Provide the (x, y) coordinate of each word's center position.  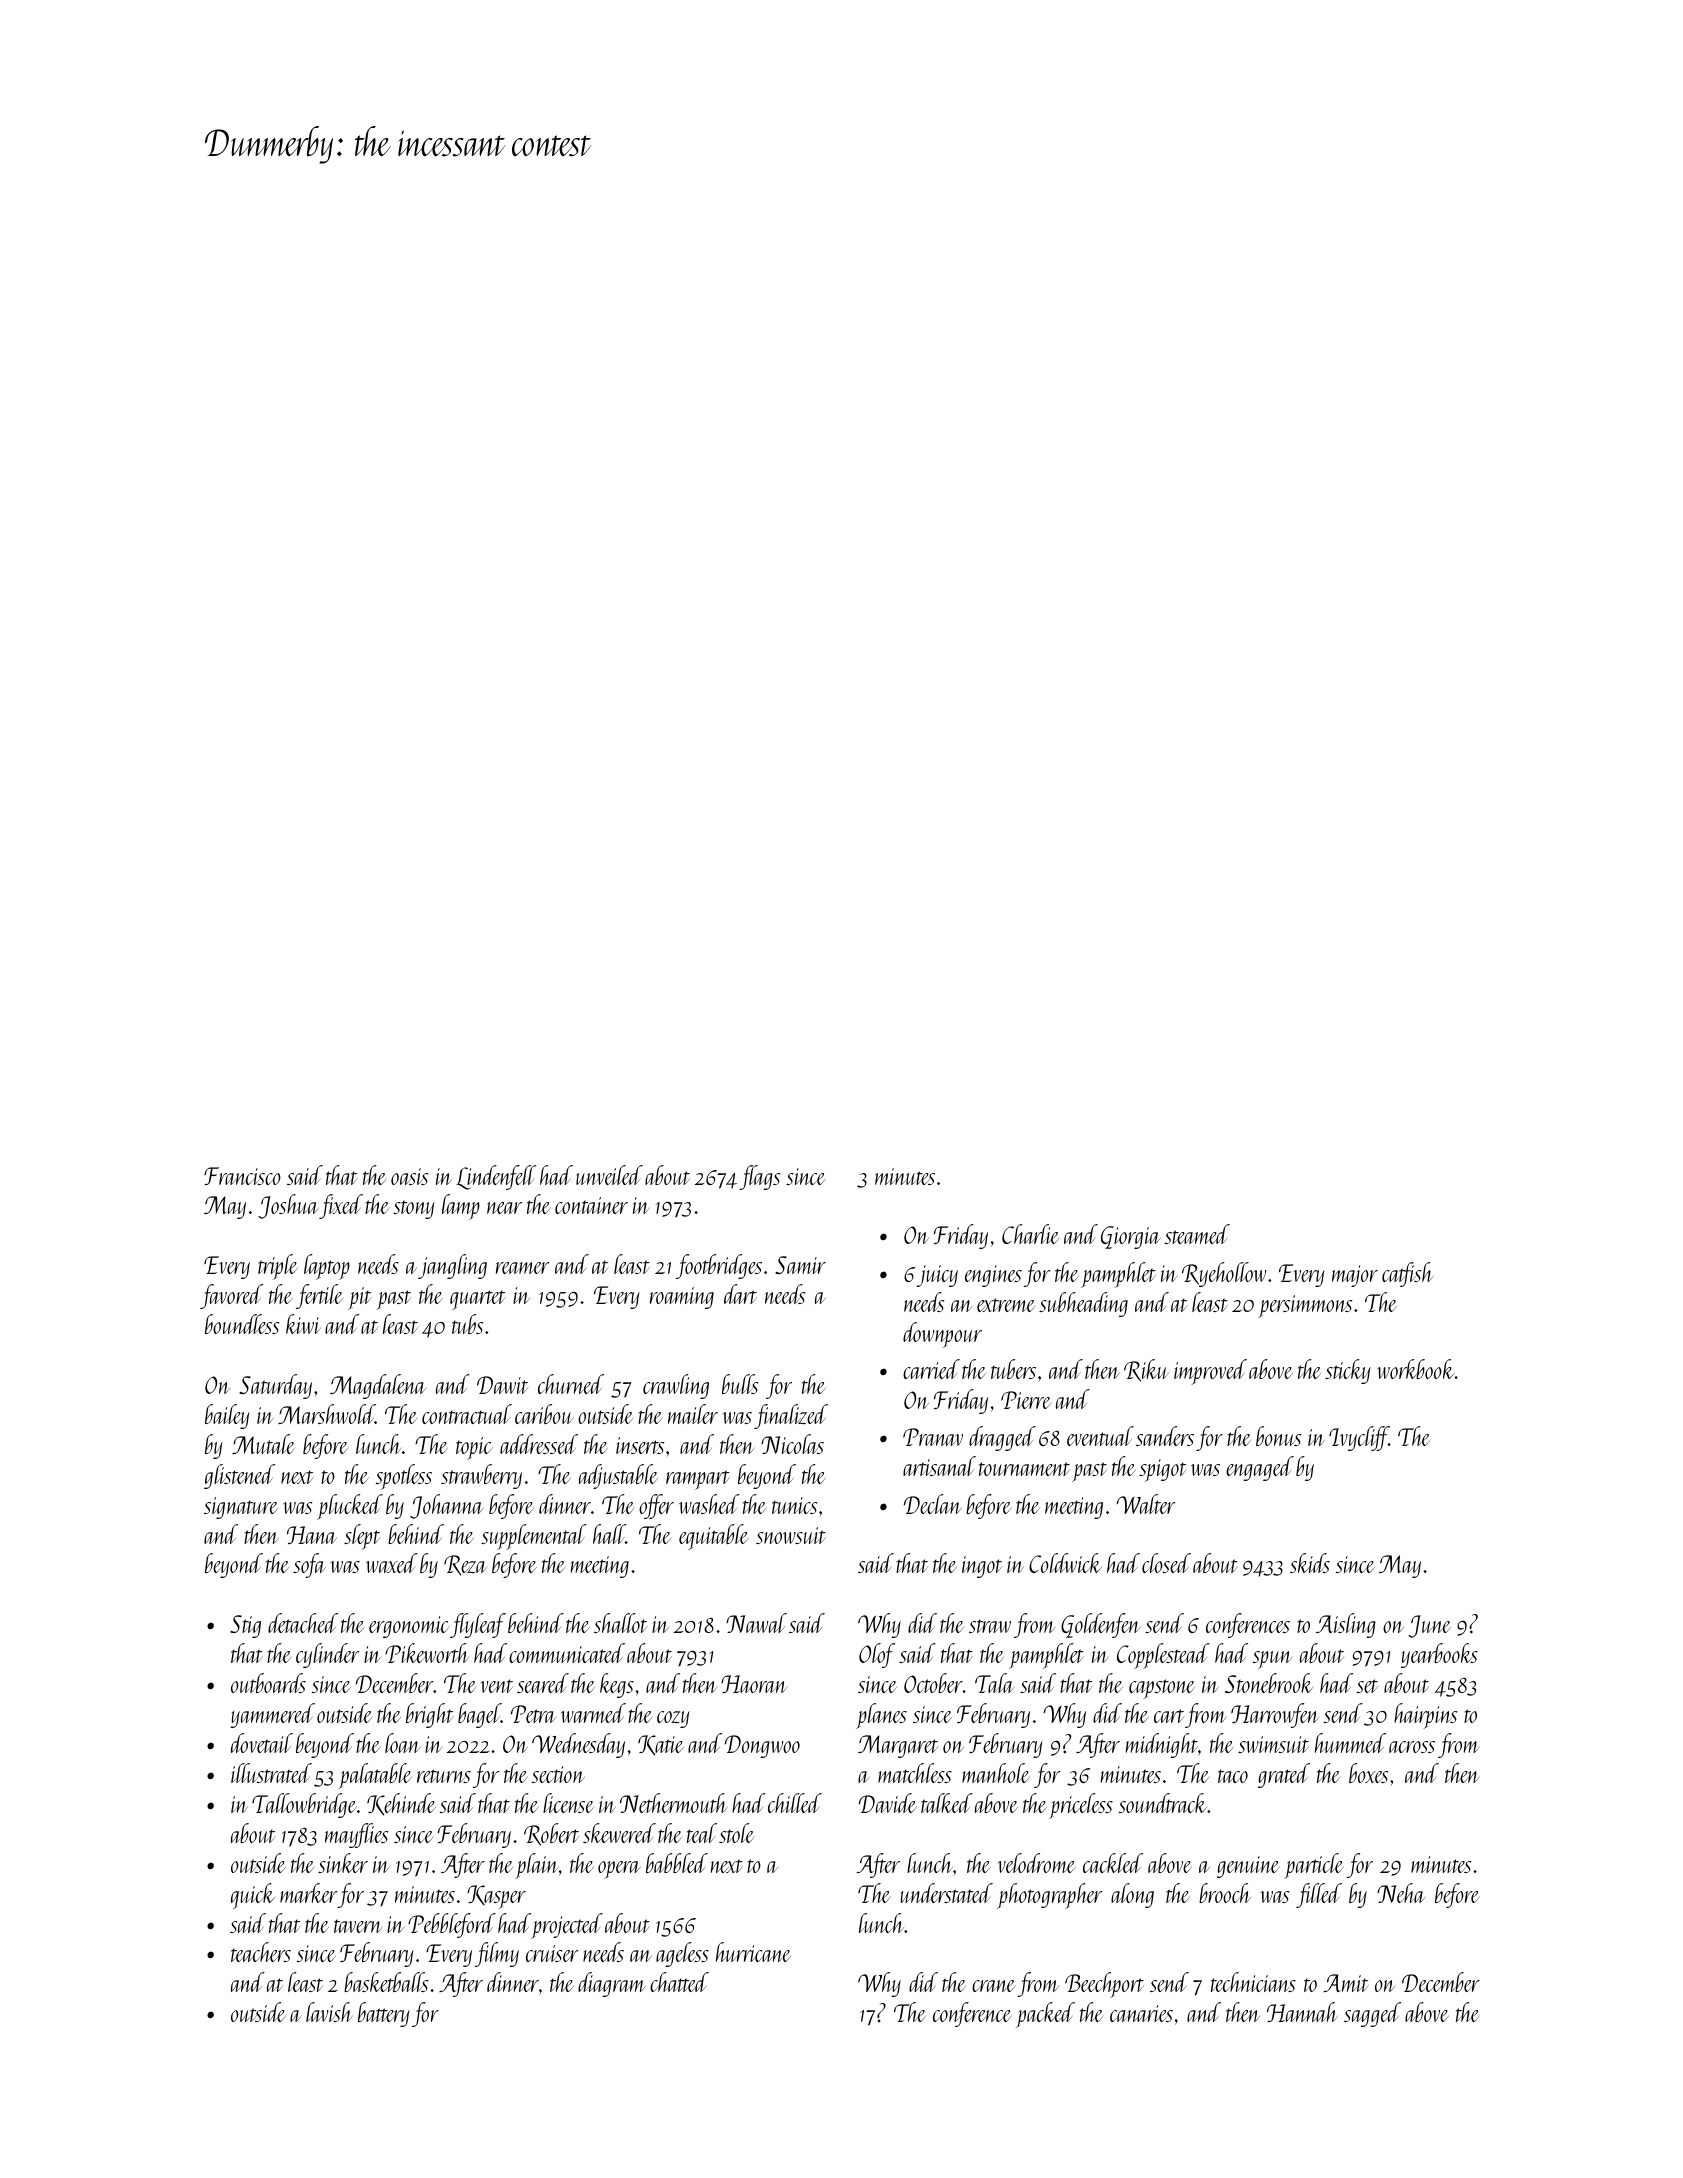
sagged (1372, 2014)
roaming (682, 1298)
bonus (1278, 1436)
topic (474, 1448)
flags (759, 1177)
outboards (268, 1683)
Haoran (754, 1684)
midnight (1162, 1745)
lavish (329, 2012)
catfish (1407, 1274)
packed (1045, 2015)
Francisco (242, 1176)
